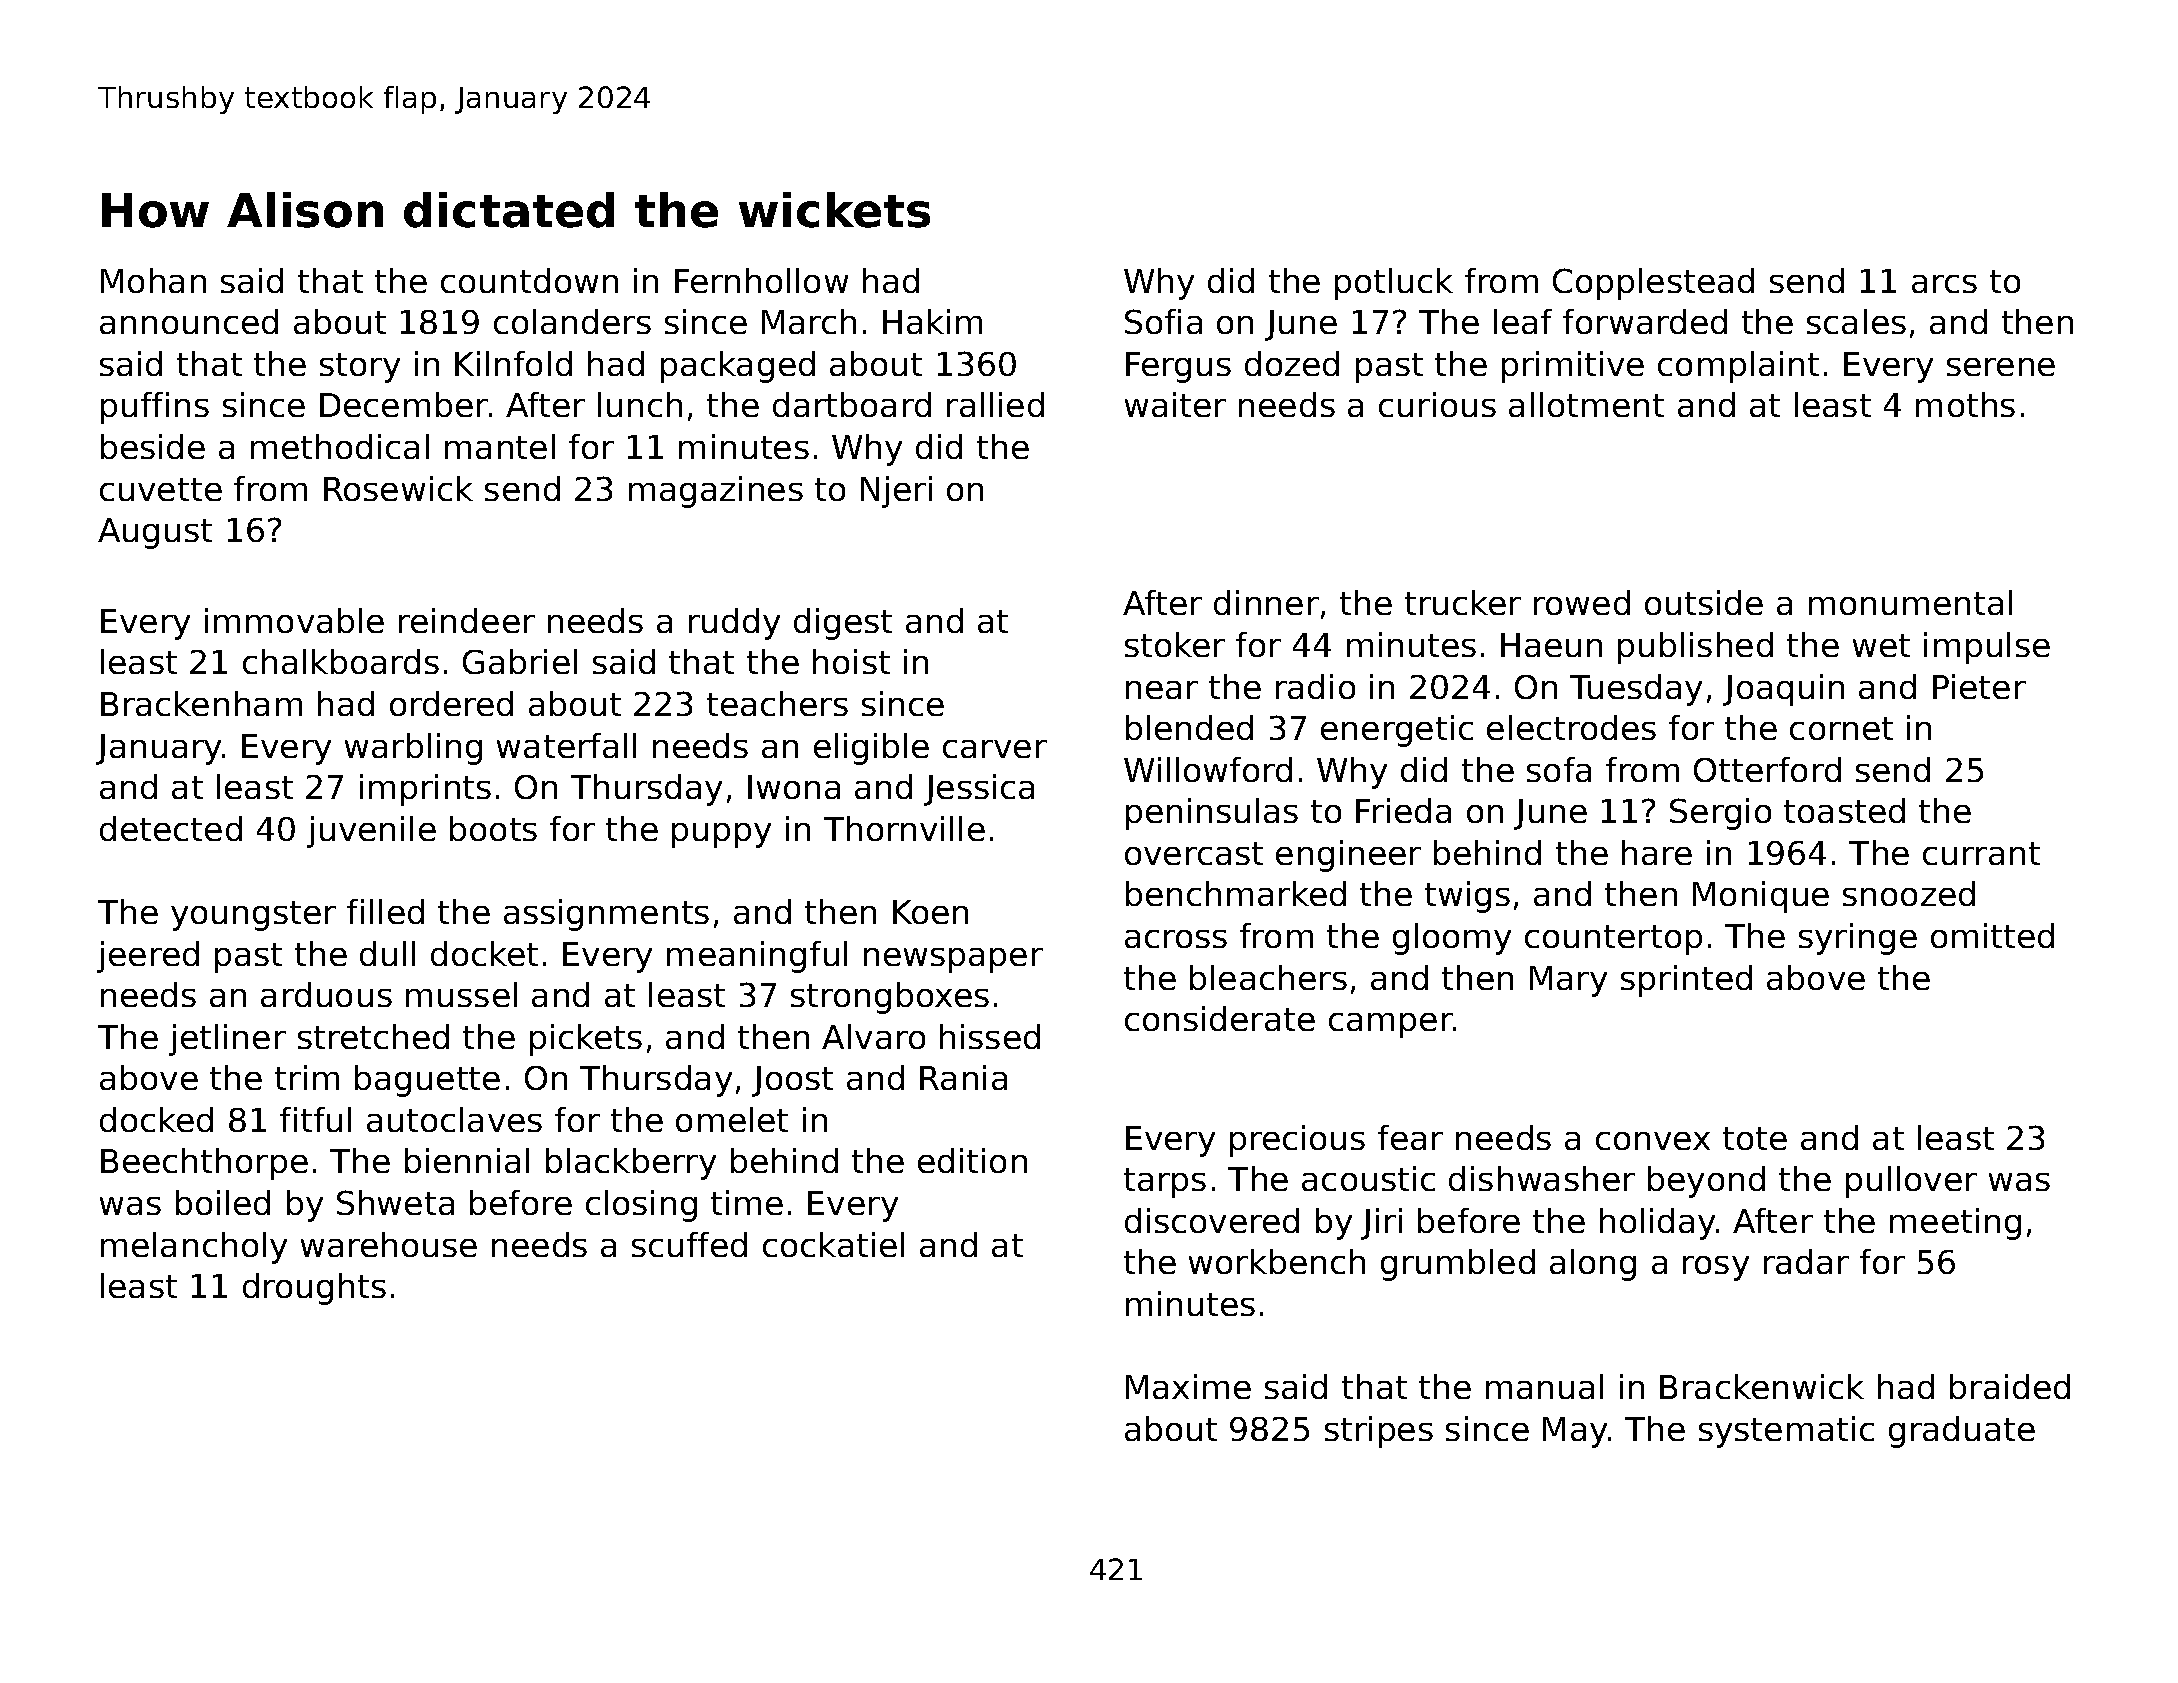 Image resolution: width=2178 pixels, height=1683 pixels. What do you see at coordinates (223, 1202) in the page?
I see `boiled` at bounding box center [223, 1202].
